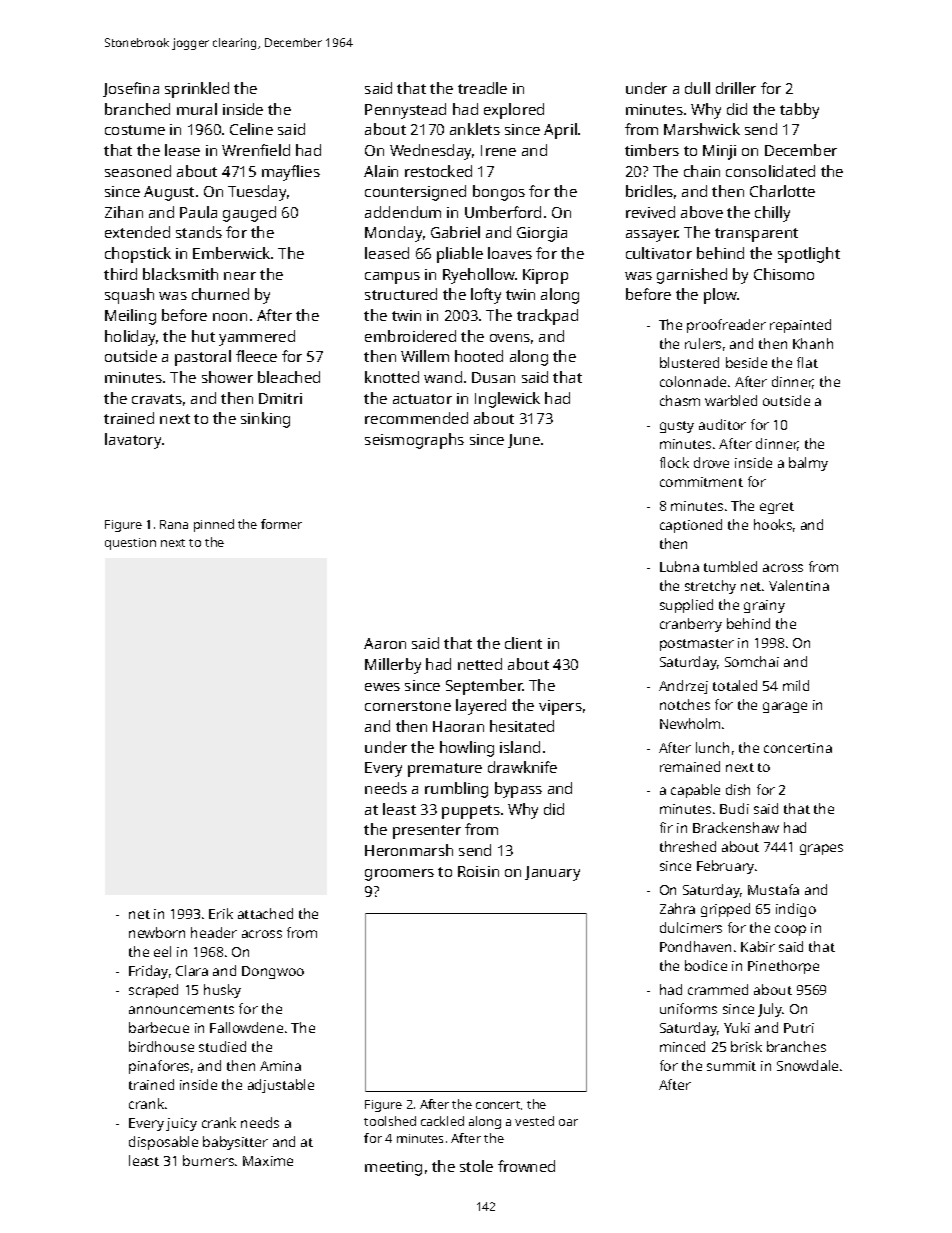  Describe the element at coordinates (124, 212) in the screenshot. I see `Zihan` at that location.
